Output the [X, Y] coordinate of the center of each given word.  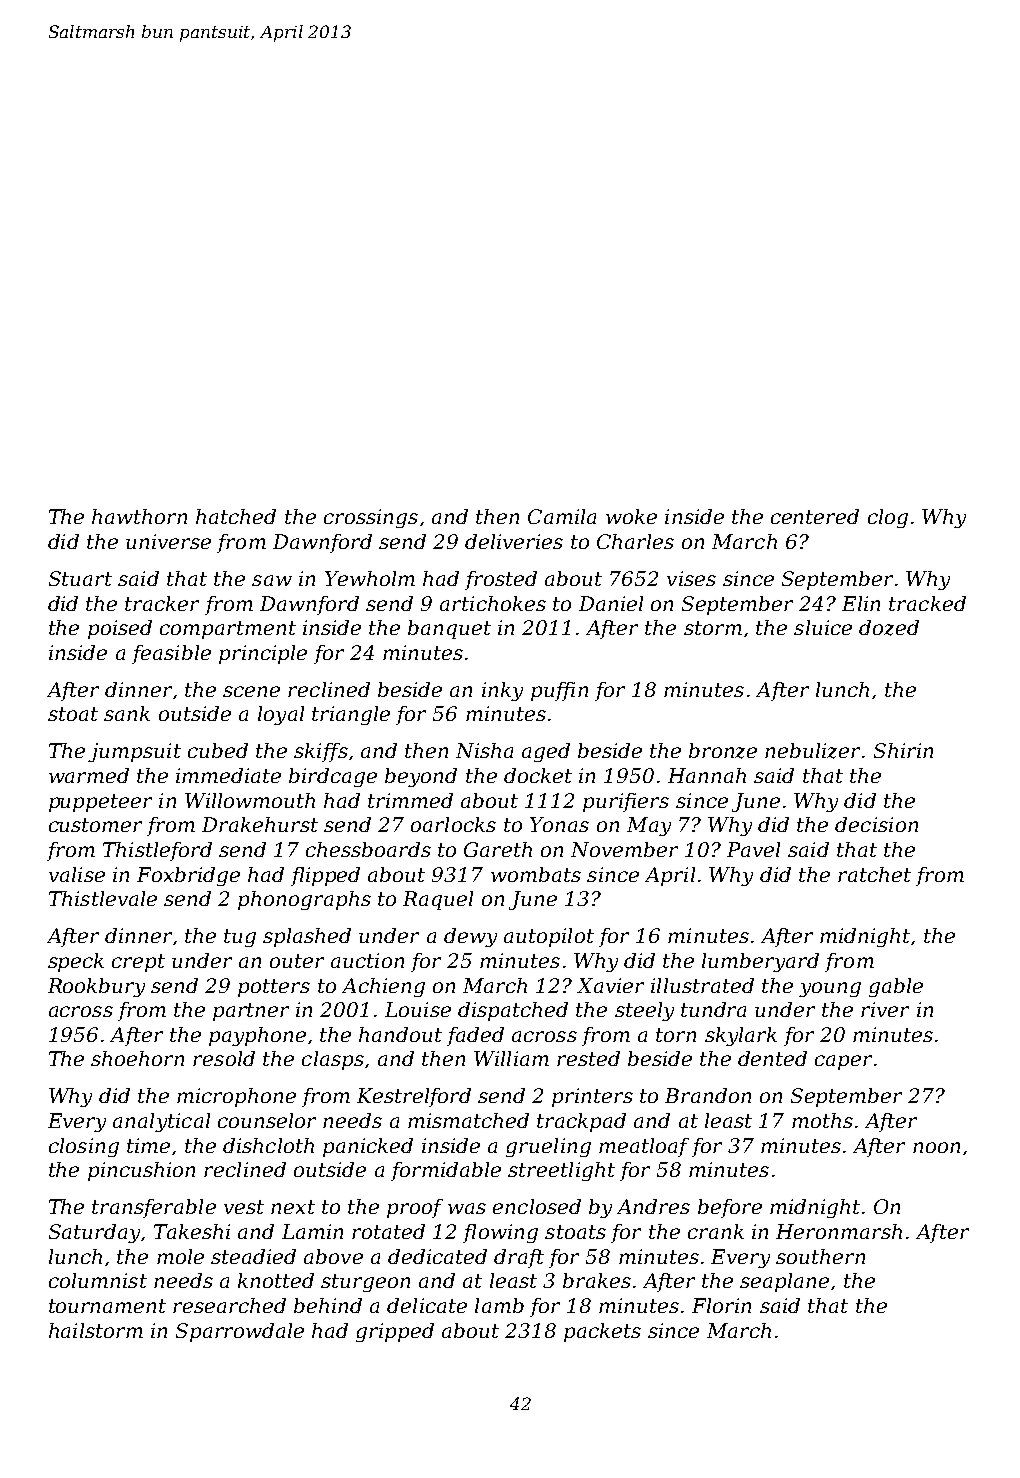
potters [274, 988]
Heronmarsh [839, 1231]
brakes [597, 1280]
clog [888, 518]
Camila [562, 516]
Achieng [383, 987]
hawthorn [139, 516]
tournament [107, 1306]
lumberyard [760, 962]
